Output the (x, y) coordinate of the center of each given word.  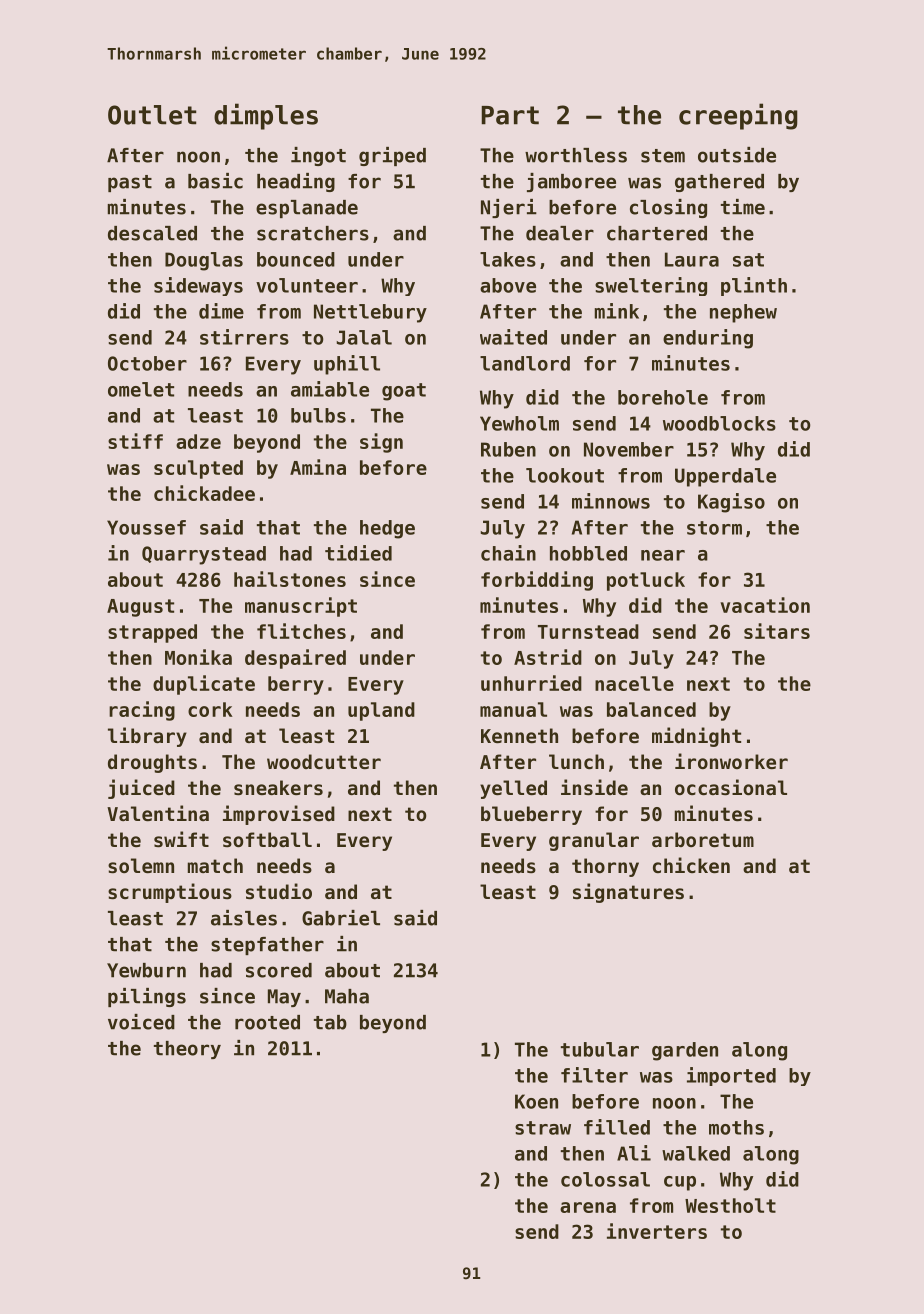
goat (404, 392)
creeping (738, 116)
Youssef (146, 527)
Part (510, 115)
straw (543, 1128)
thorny (605, 867)
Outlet (152, 115)
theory (187, 1050)
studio (279, 891)
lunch (576, 761)
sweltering (651, 286)
